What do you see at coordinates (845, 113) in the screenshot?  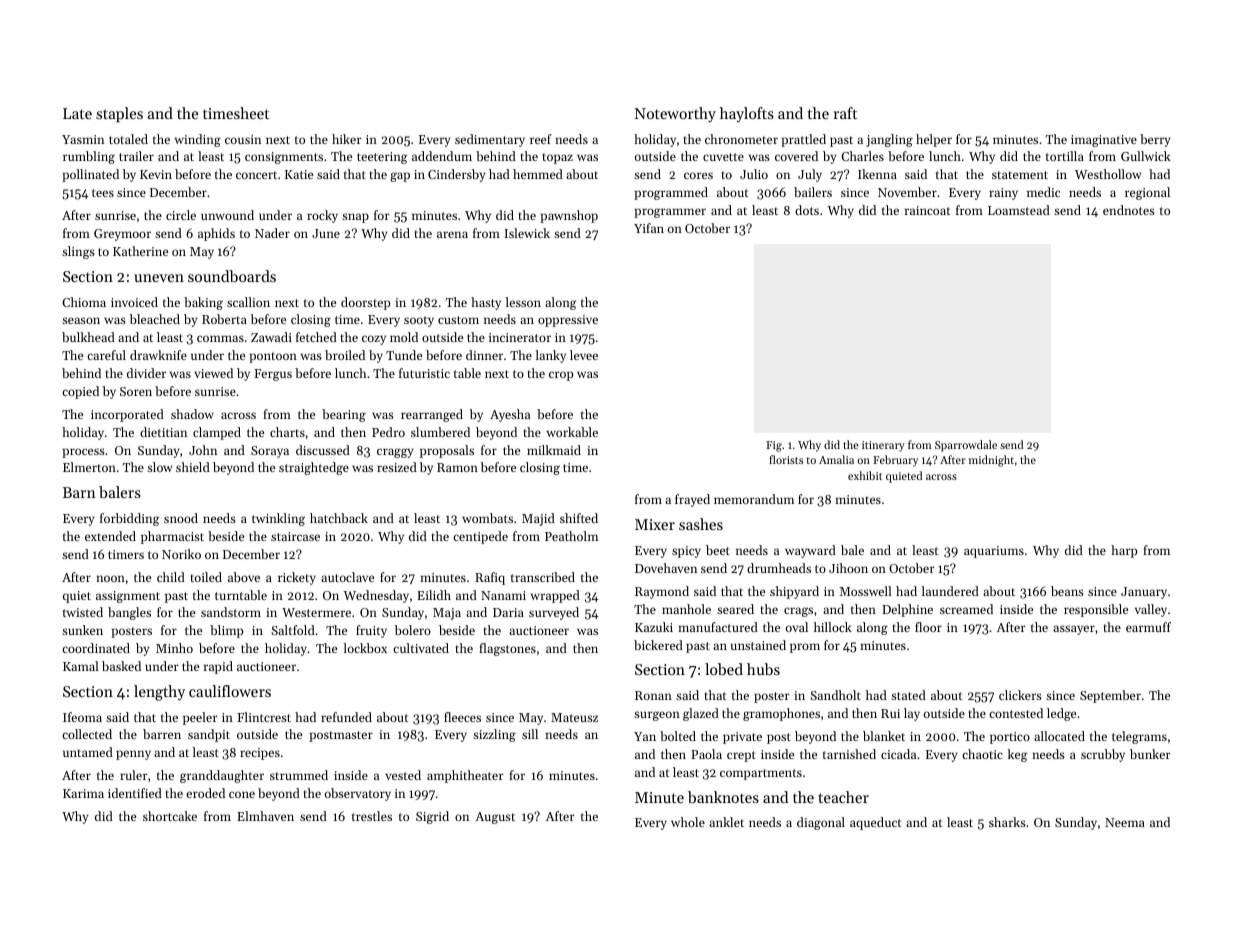 I see `raft` at bounding box center [845, 113].
